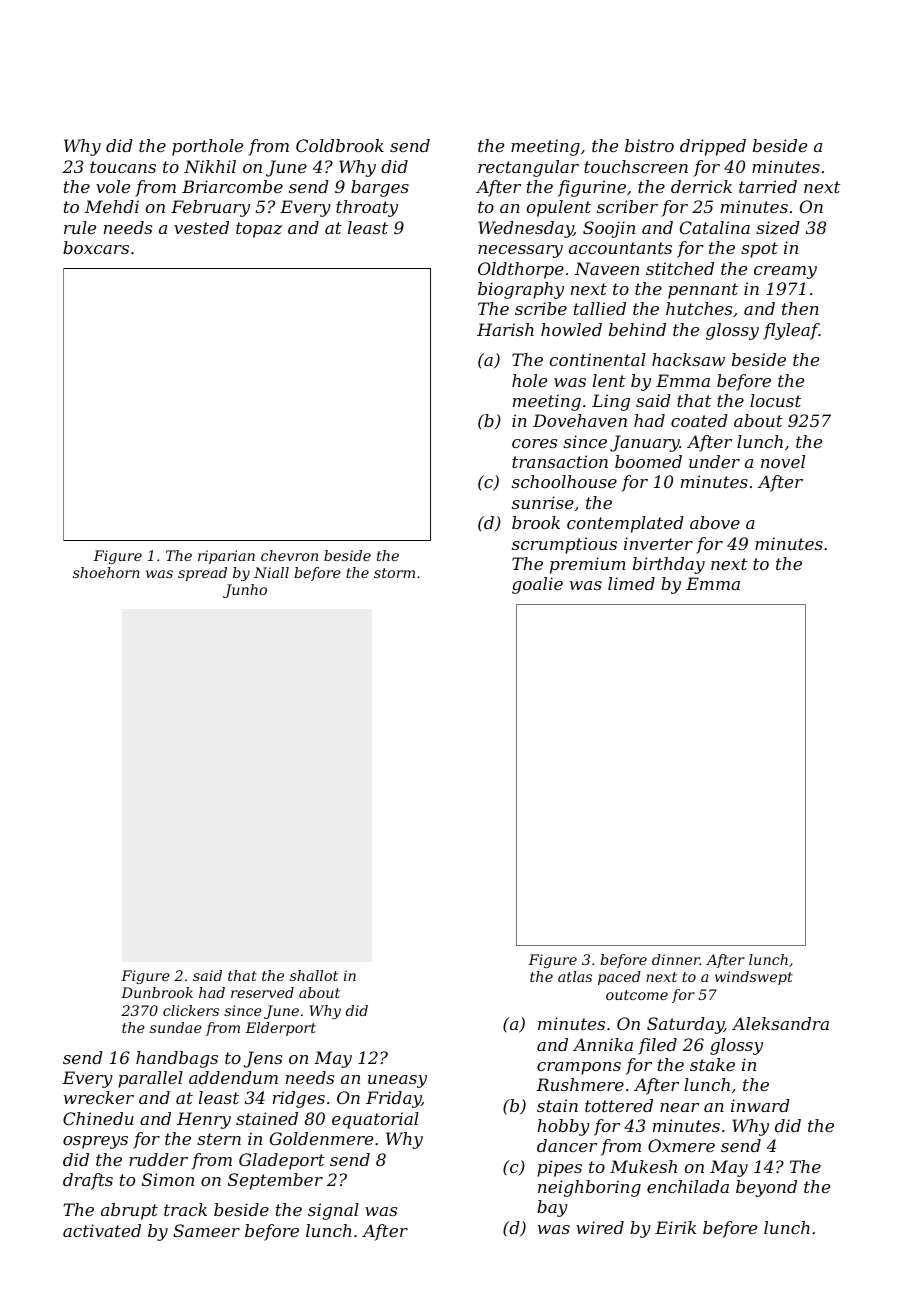 Image resolution: width=908 pixels, height=1316 pixels. What do you see at coordinates (106, 572) in the screenshot?
I see `shoehorn` at bounding box center [106, 572].
